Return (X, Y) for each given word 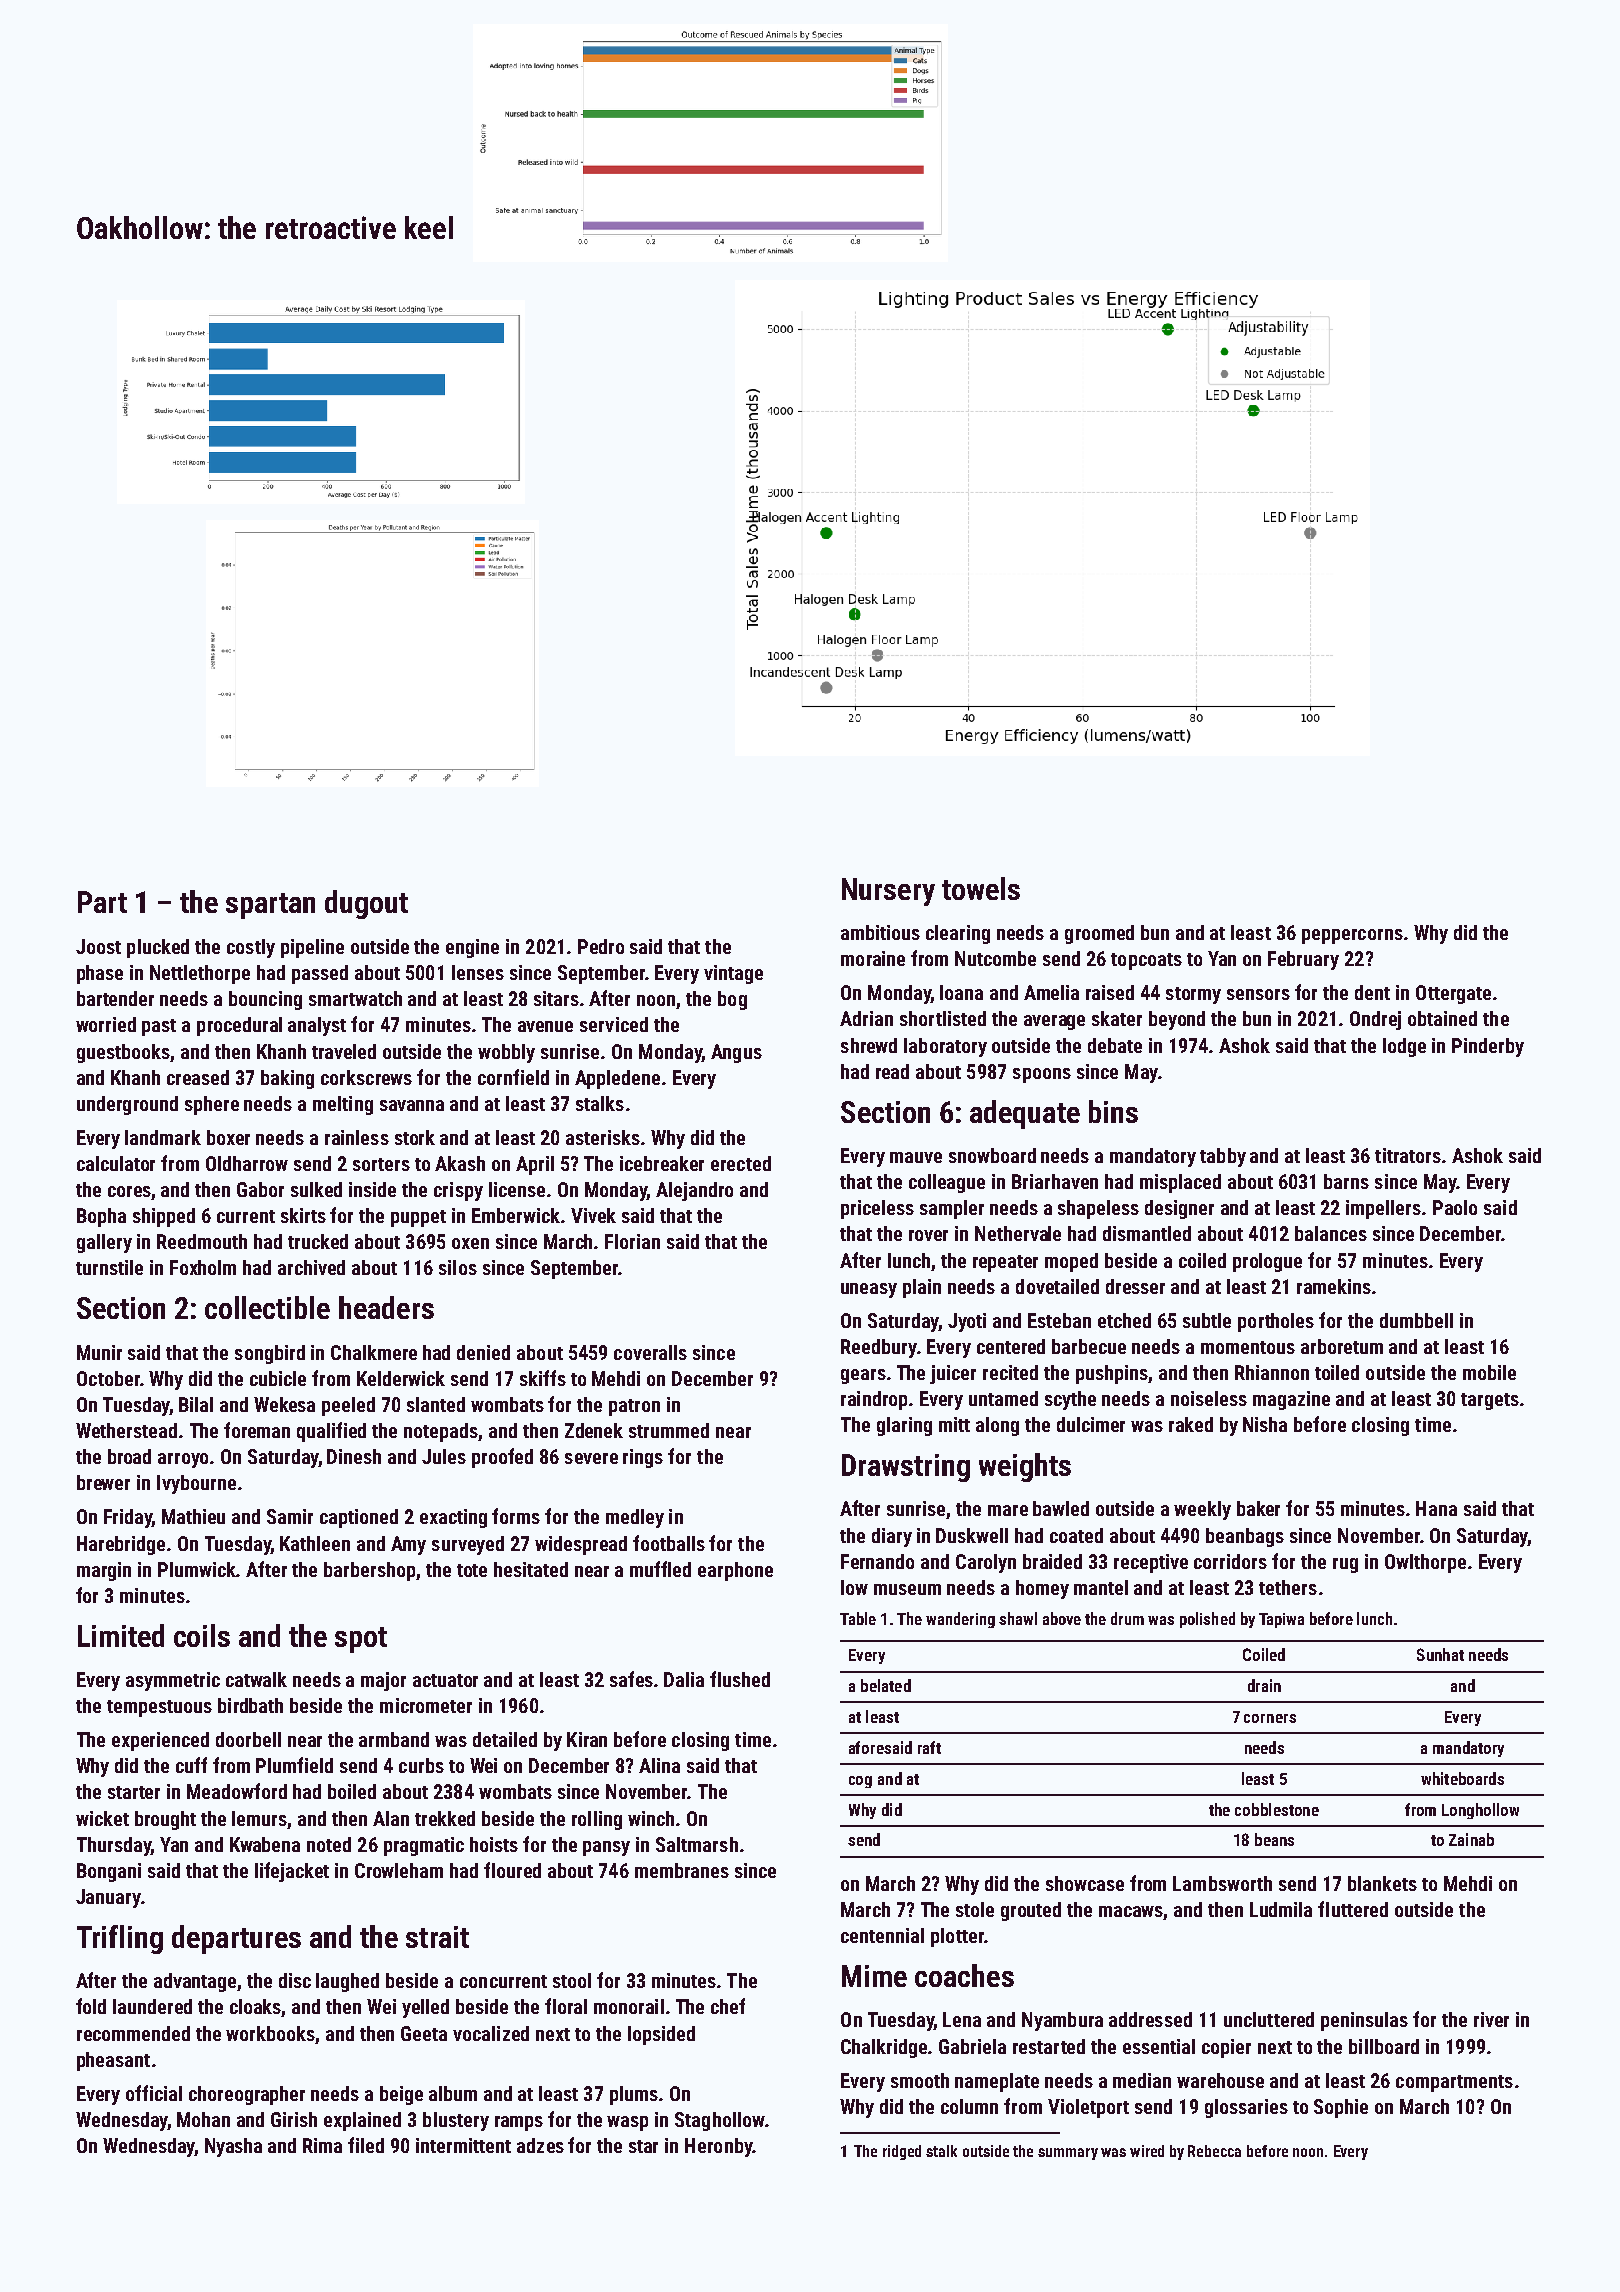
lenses (478, 972)
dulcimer (1091, 1424)
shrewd (869, 1045)
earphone (735, 1571)
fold (91, 2006)
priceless (877, 1209)
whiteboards (1462, 1778)
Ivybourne (196, 1484)
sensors (1258, 994)
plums (634, 2095)
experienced (160, 1741)
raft (929, 1747)
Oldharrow (247, 1163)
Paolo (1455, 1207)
